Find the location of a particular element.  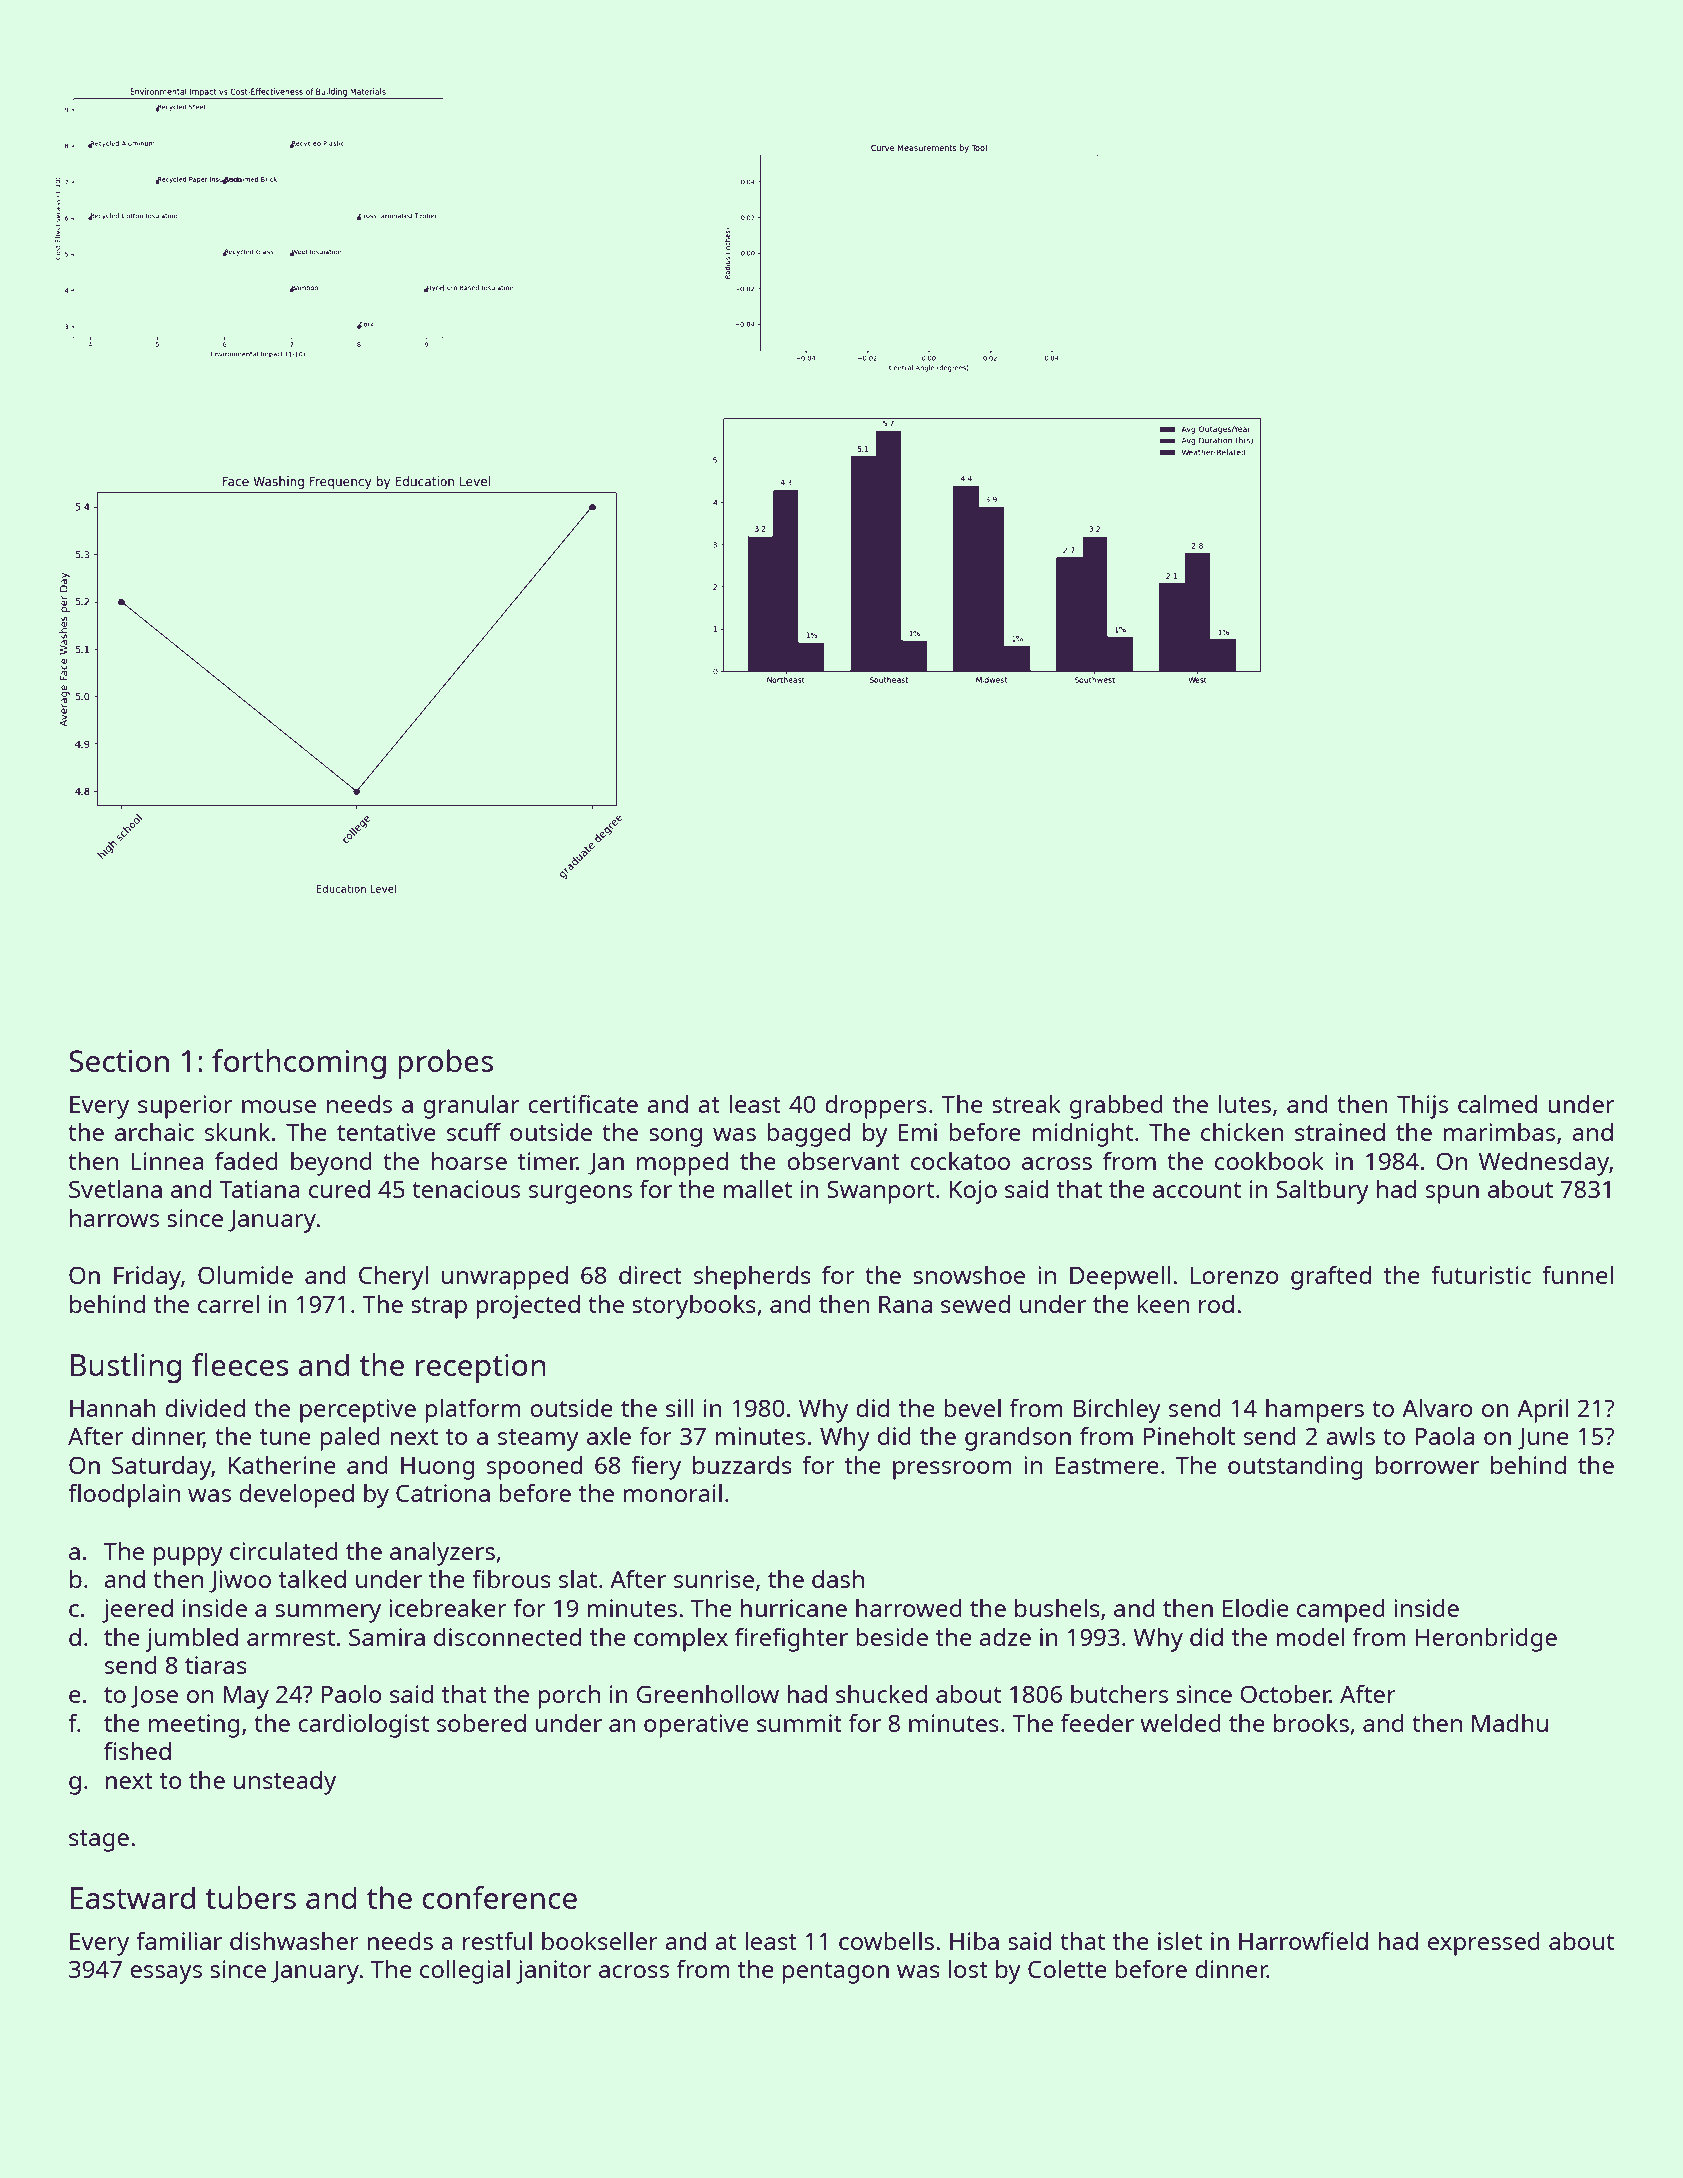

Cheryl is located at coordinates (393, 1277).
